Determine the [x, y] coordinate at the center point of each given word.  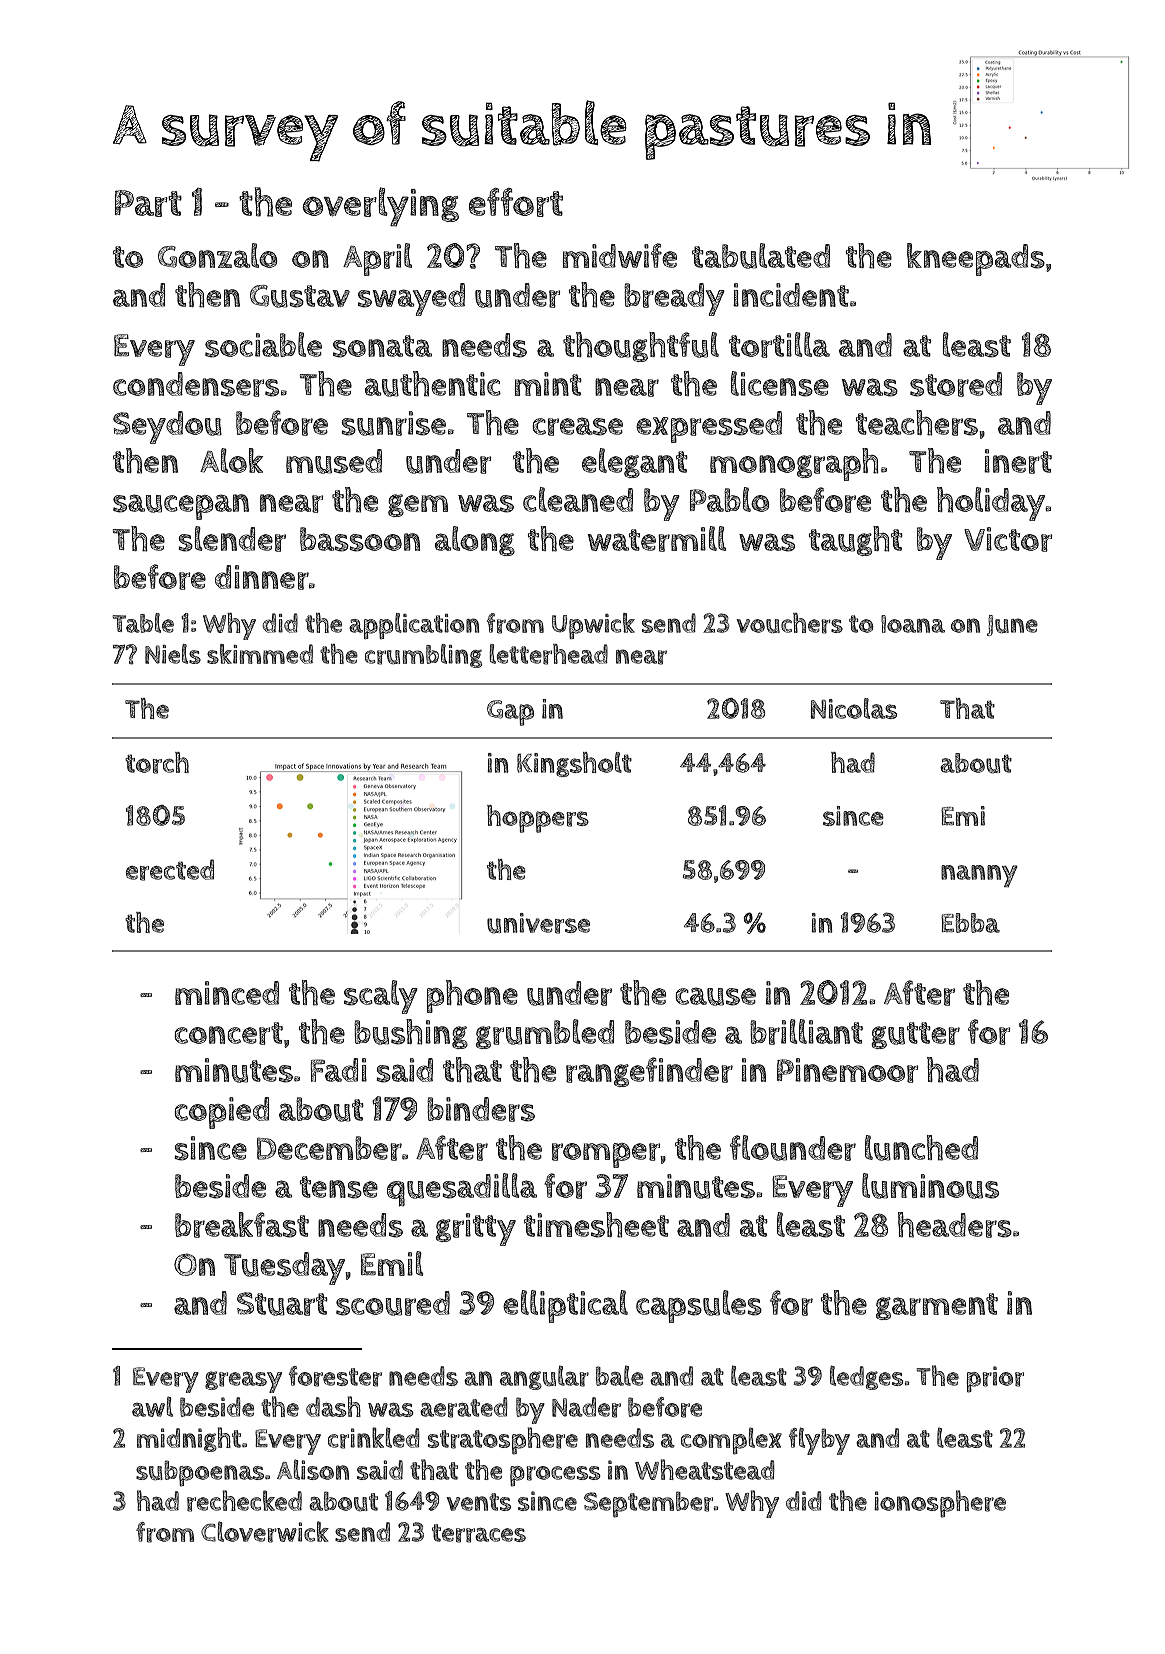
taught [856, 541]
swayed [411, 299]
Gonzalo [217, 255]
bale [619, 1375]
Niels [173, 654]
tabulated [761, 256]
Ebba [970, 923]
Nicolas [854, 708]
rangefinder [649, 1072]
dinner [262, 577]
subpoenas [200, 1473]
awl [152, 1406]
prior [995, 1379]
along [475, 541]
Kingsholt [574, 764]
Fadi [338, 1070]
